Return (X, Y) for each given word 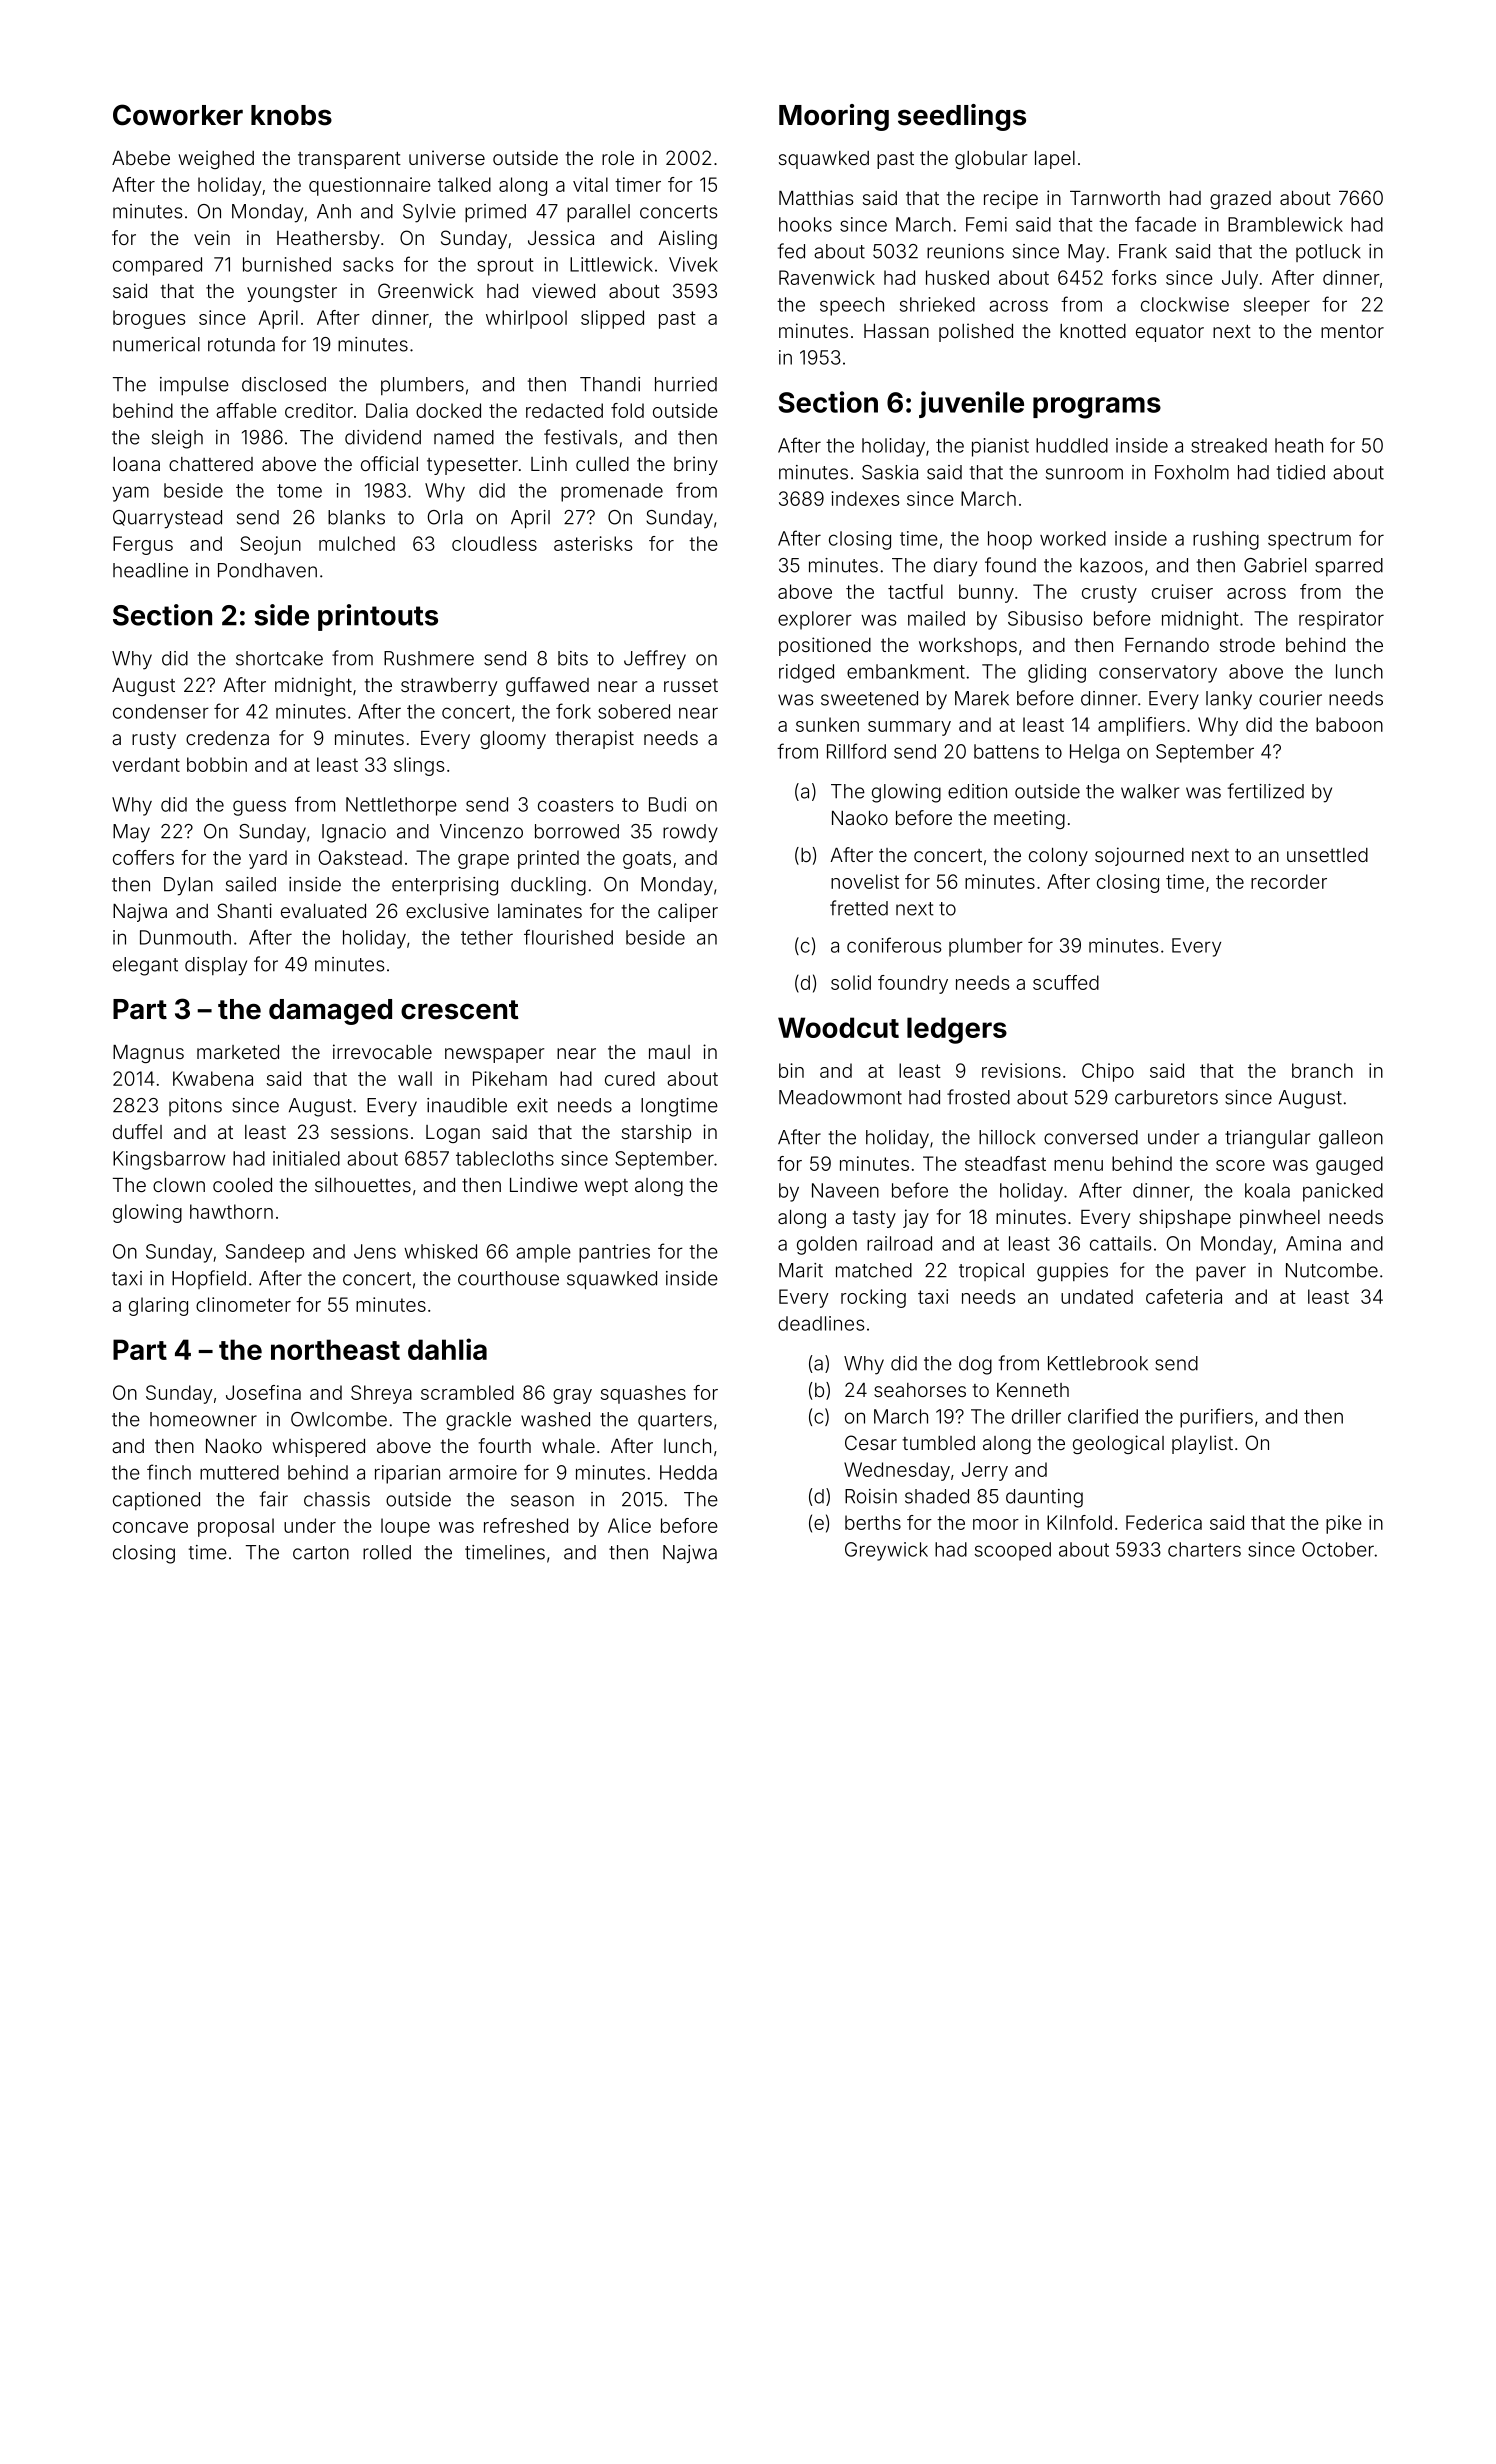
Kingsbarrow (169, 1160)
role (618, 158)
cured (630, 1078)
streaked (1229, 445)
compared (157, 266)
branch (1322, 1070)
